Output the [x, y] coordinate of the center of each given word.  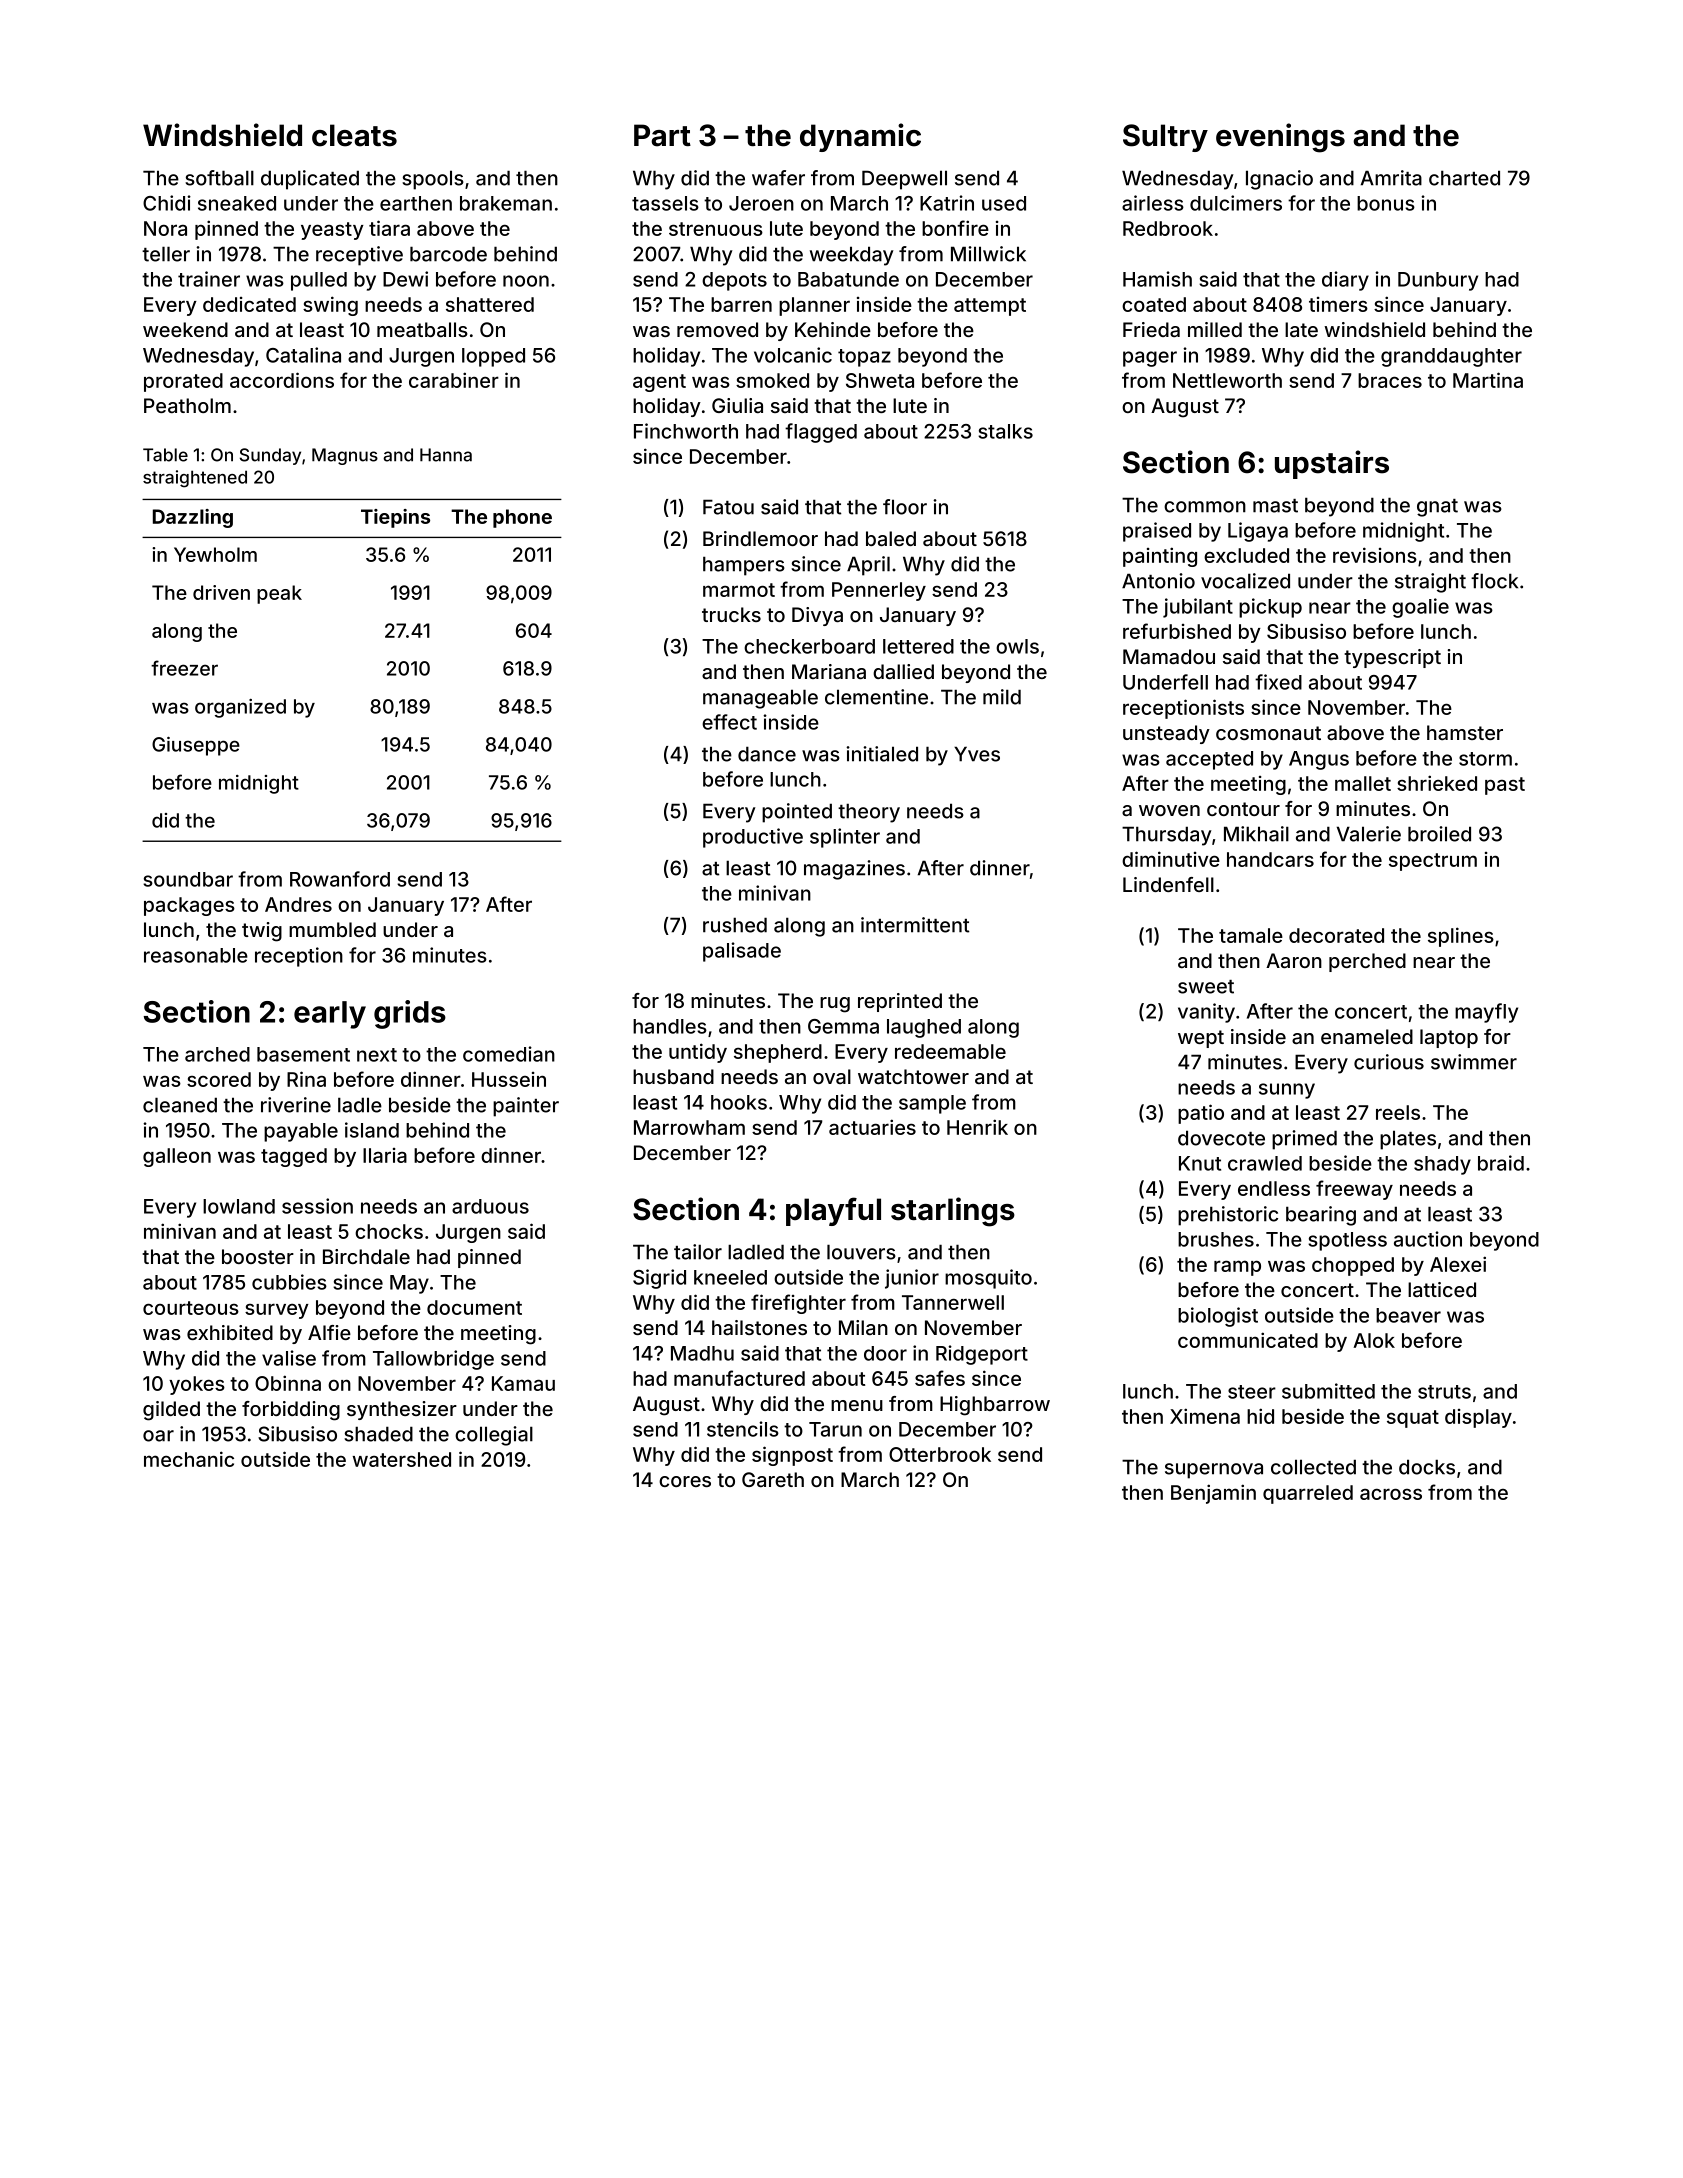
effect [729, 722]
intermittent [915, 925]
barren [741, 304]
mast [1275, 506]
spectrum [1433, 862]
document [474, 1307]
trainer [209, 279]
